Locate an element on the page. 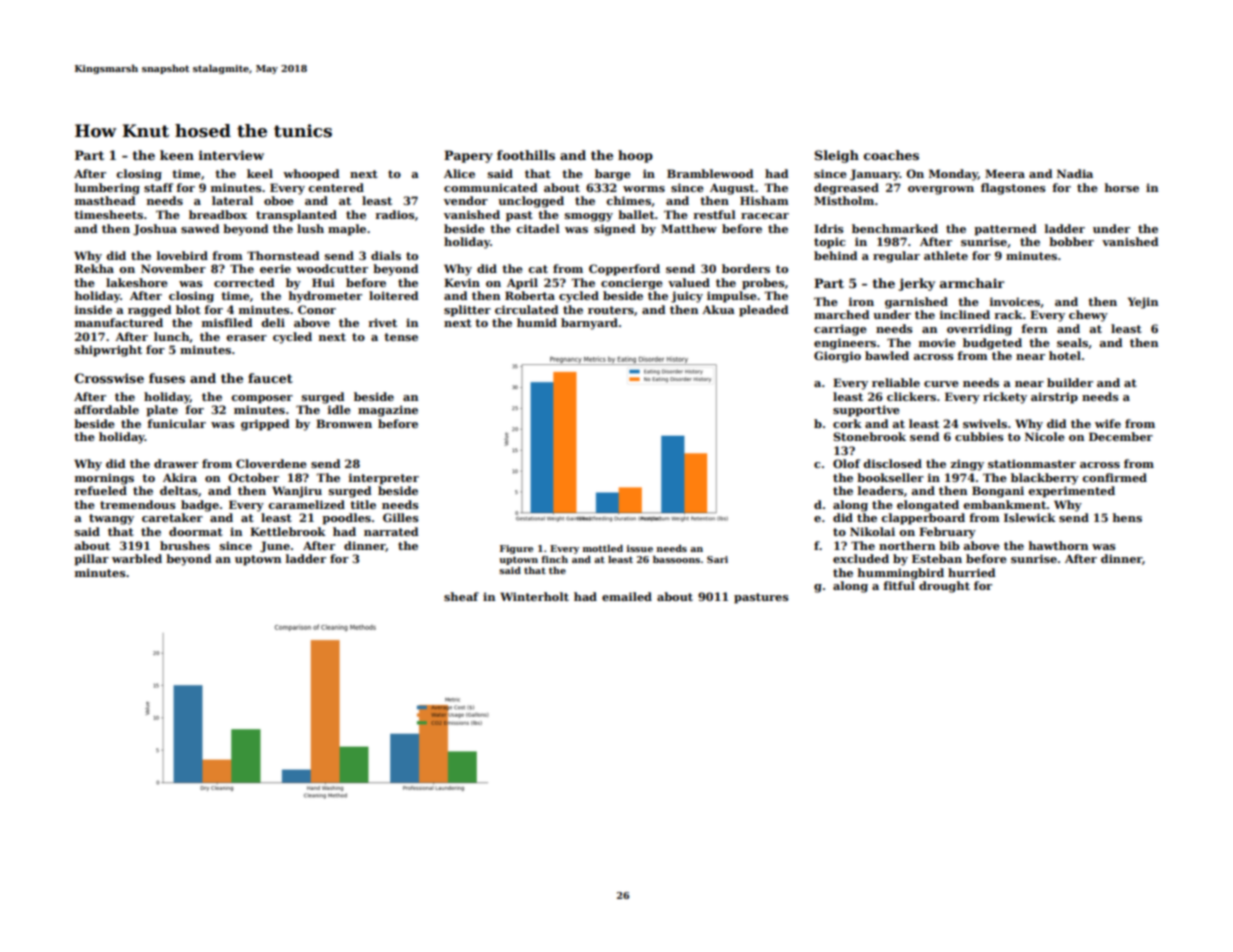  emailed is located at coordinates (627, 596).
